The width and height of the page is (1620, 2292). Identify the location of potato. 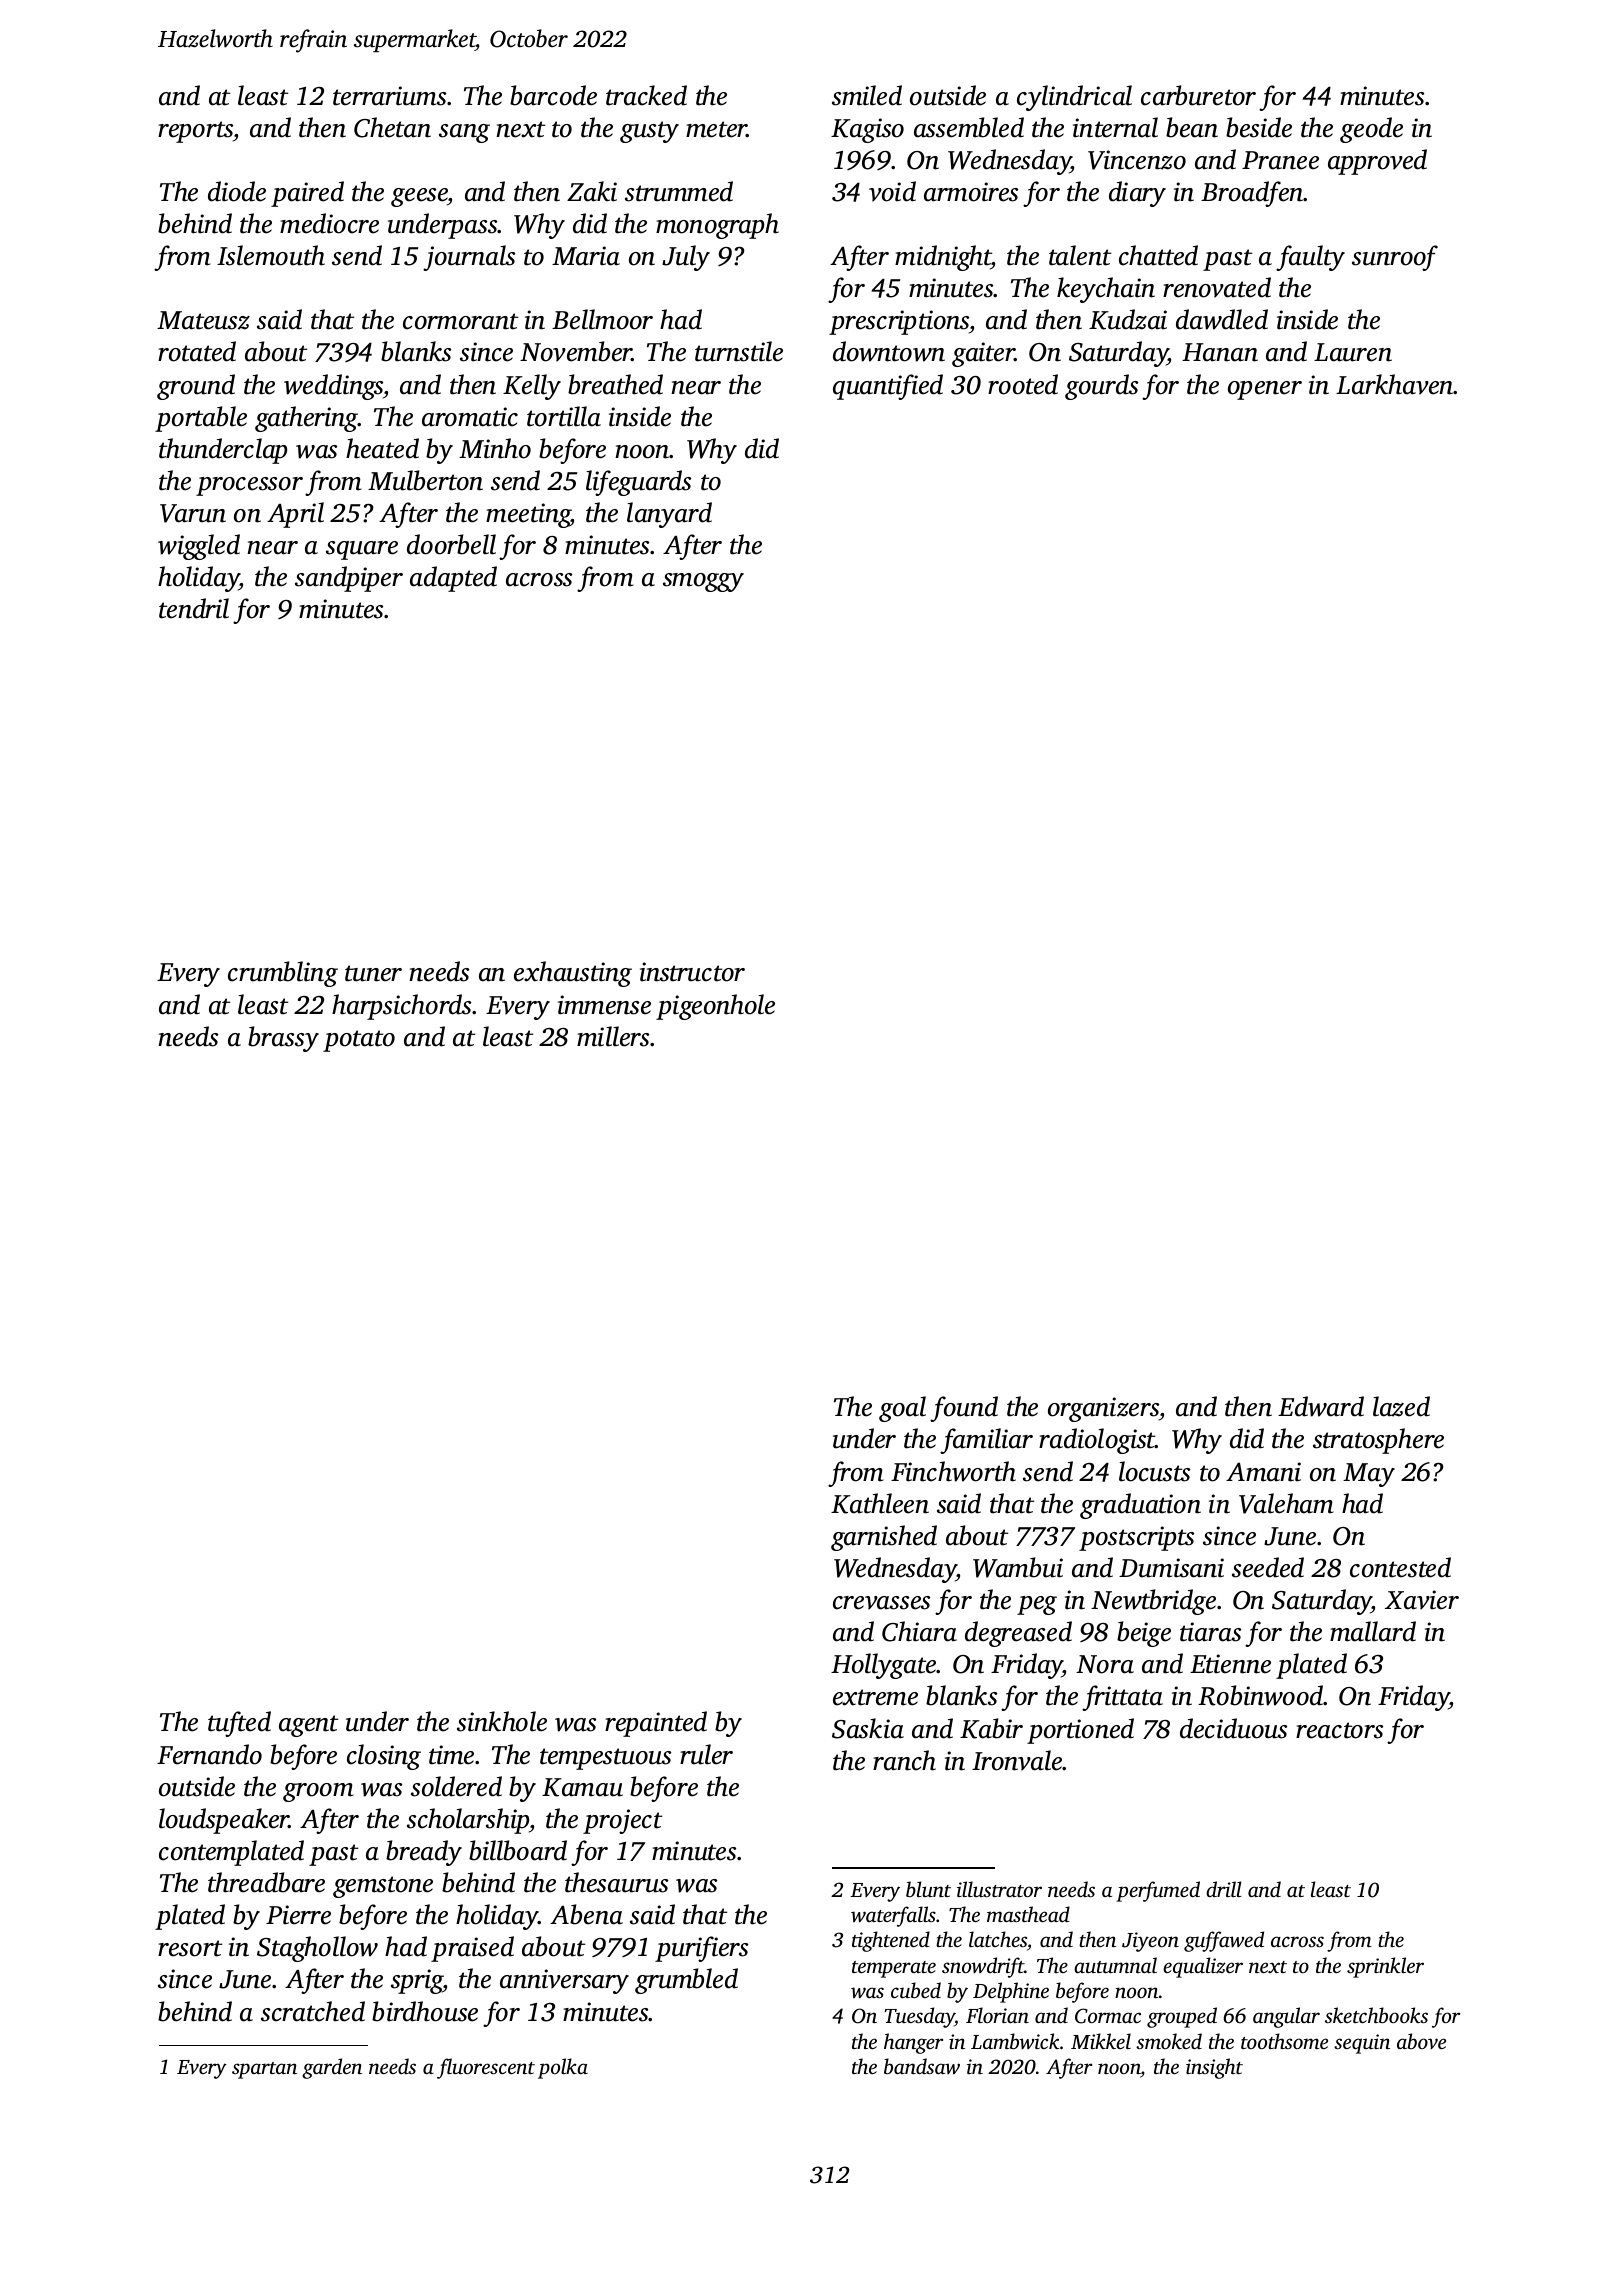
(359, 1041).
